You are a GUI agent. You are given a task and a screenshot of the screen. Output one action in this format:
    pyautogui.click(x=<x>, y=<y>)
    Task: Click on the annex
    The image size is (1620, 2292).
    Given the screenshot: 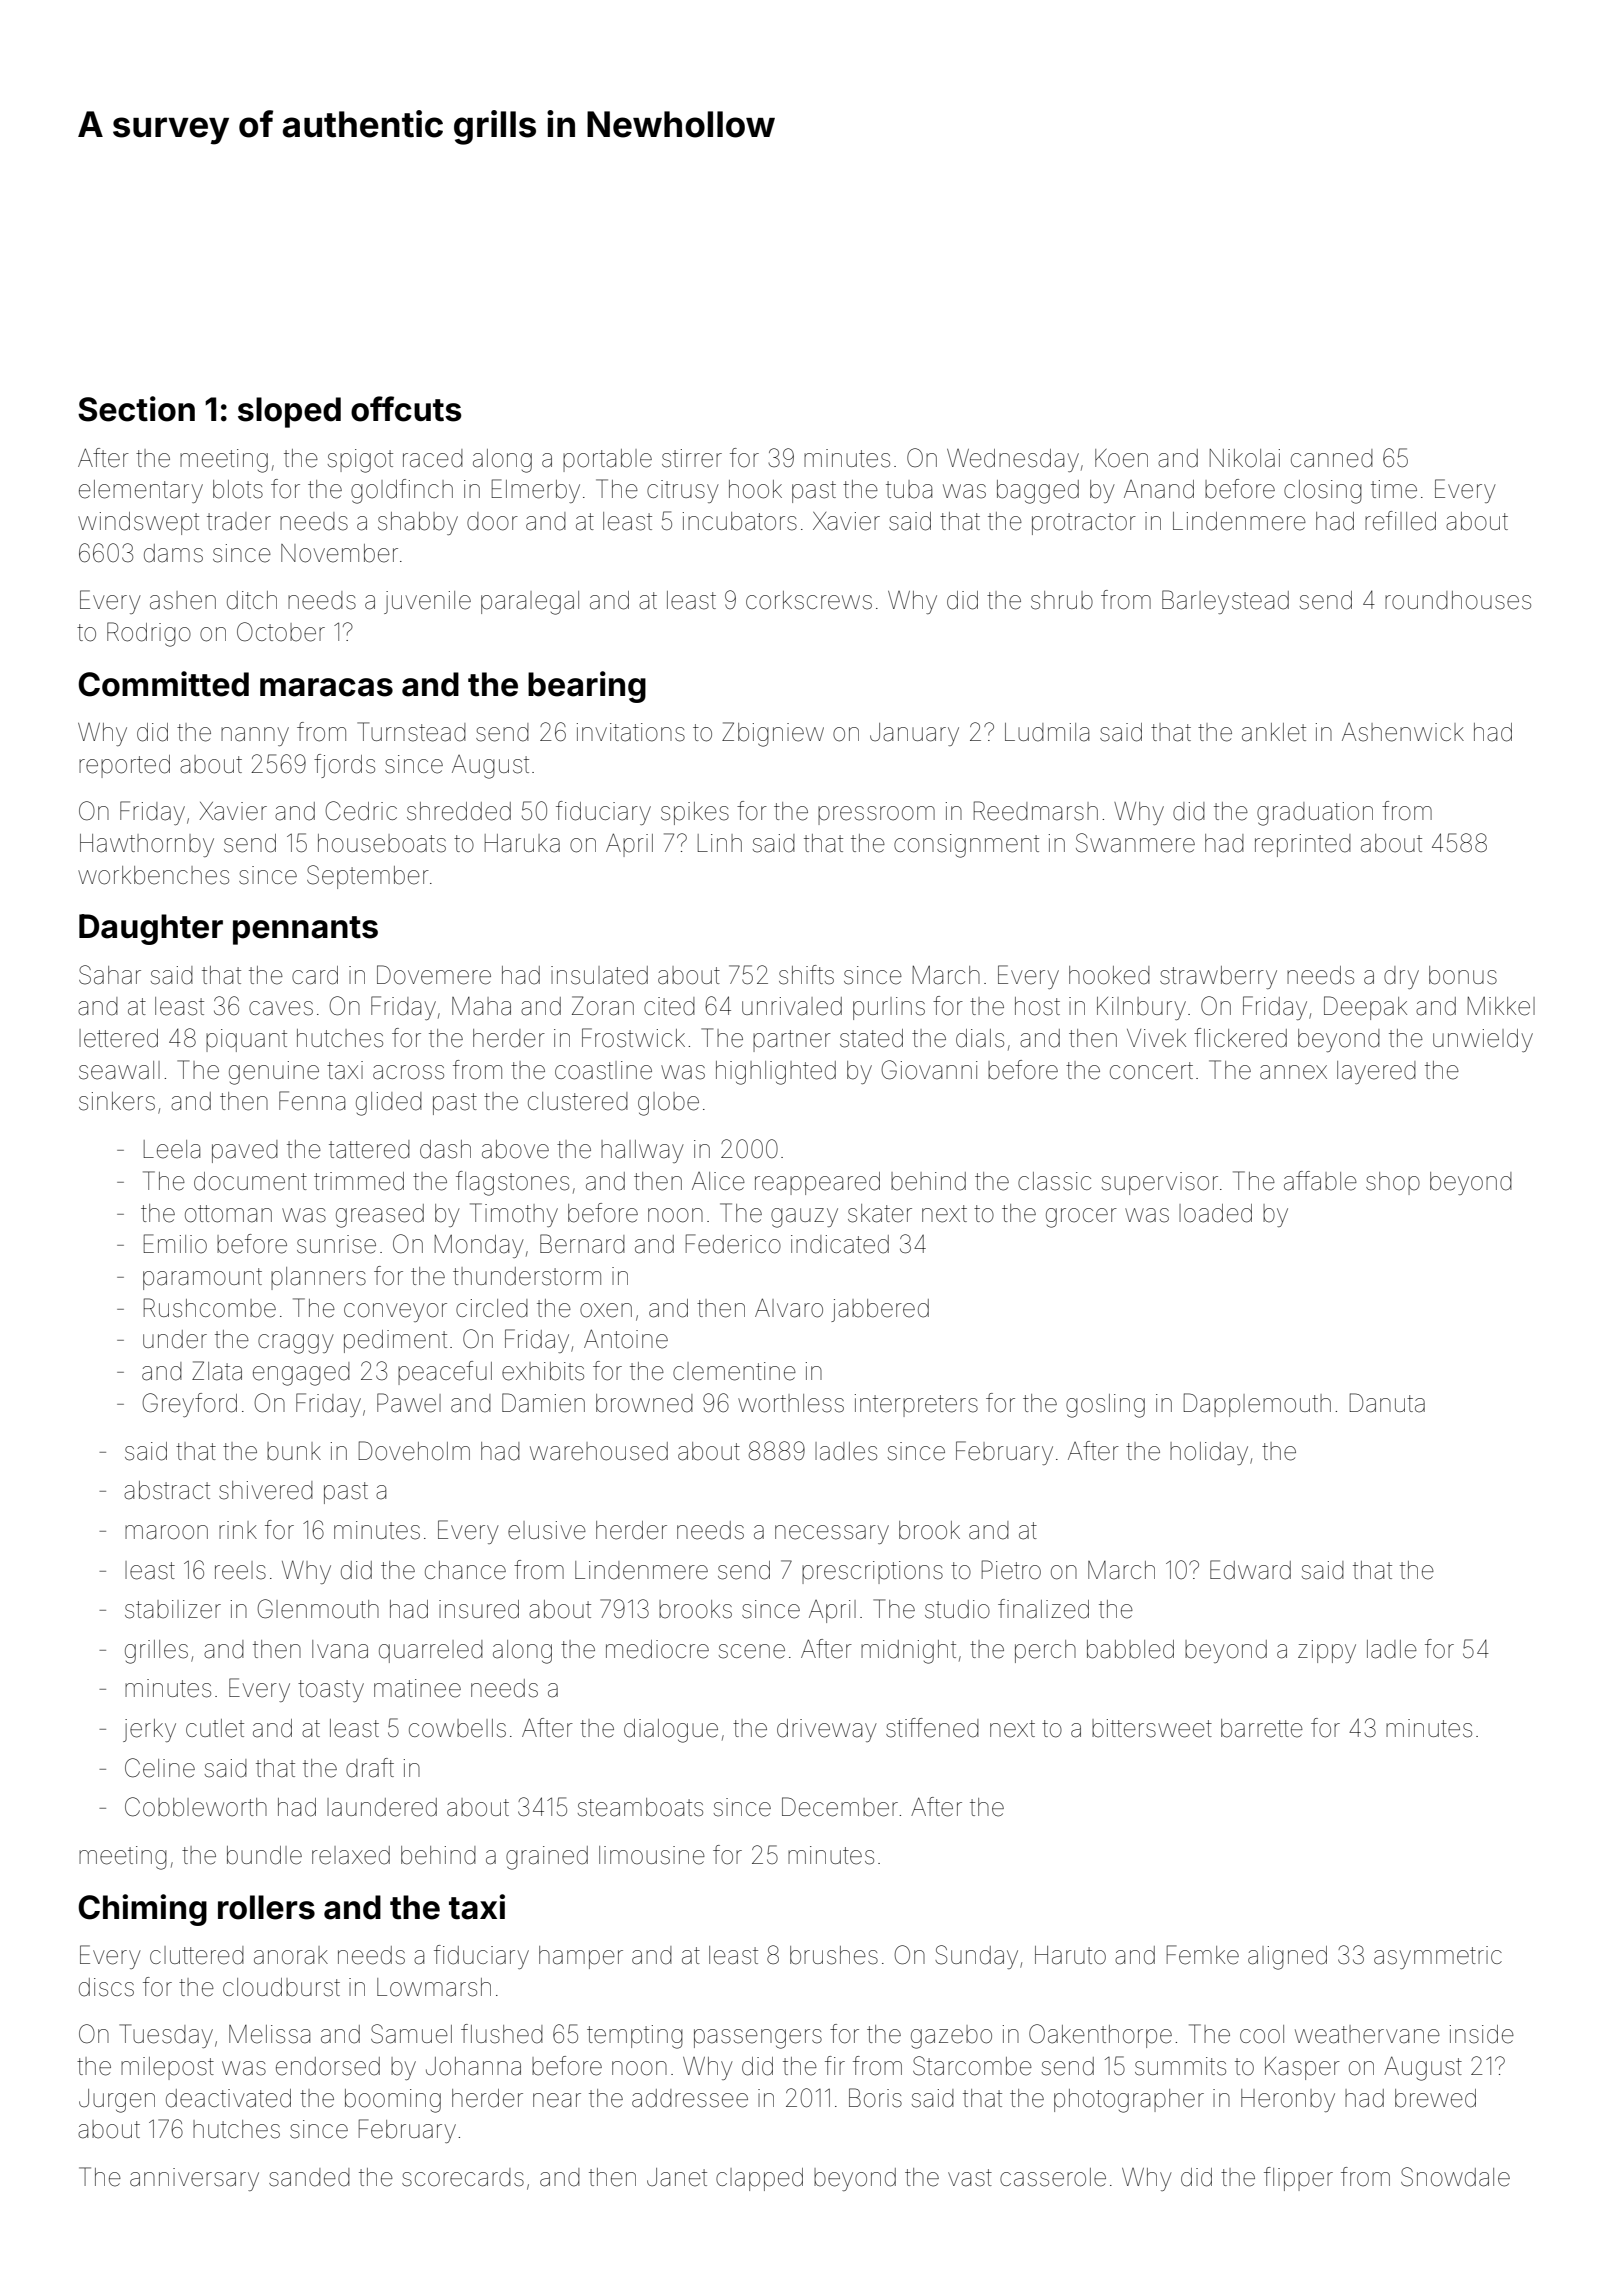 What is the action you would take?
    pyautogui.click(x=1293, y=1072)
